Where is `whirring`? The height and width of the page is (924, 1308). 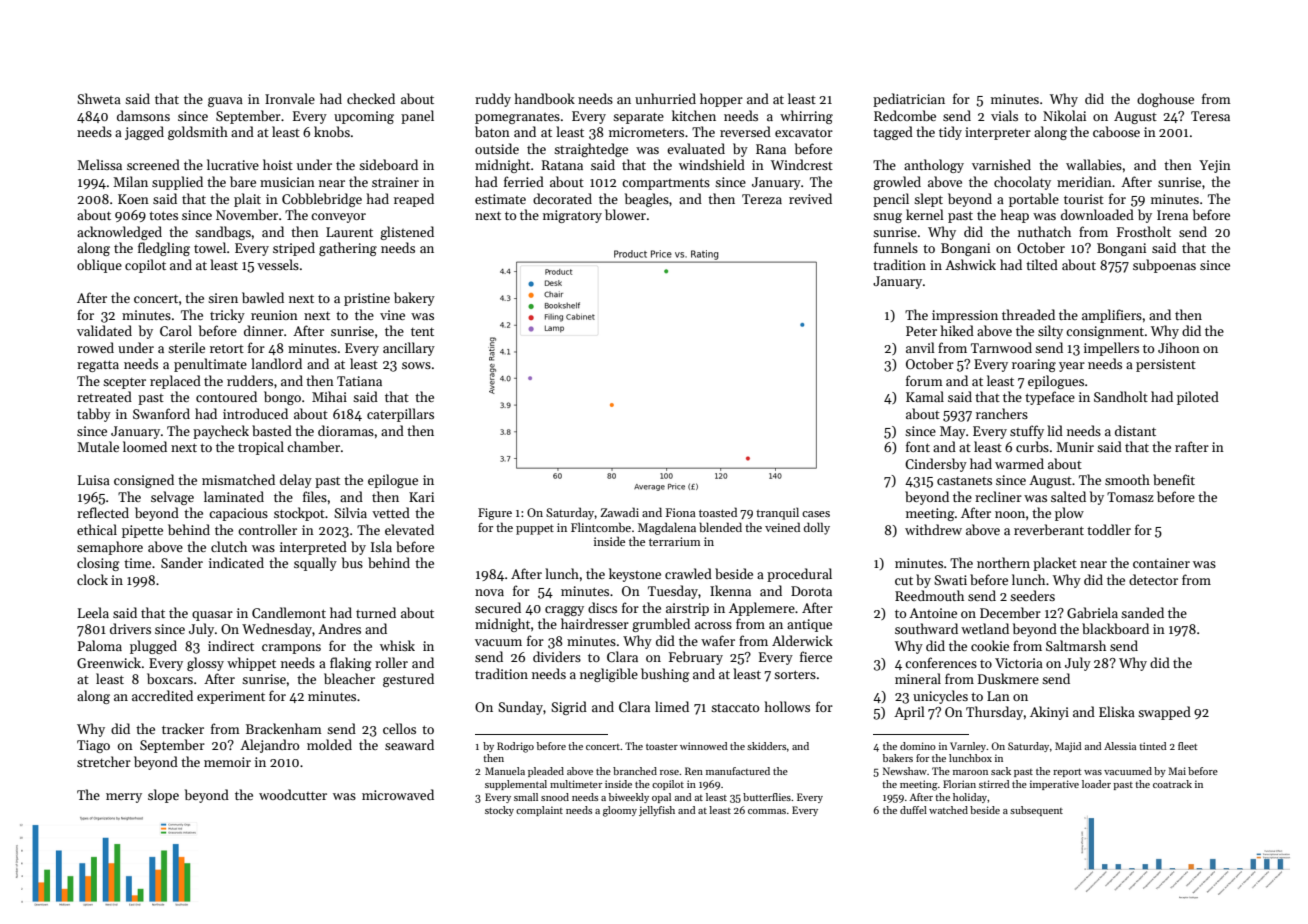 whirring is located at coordinates (806, 117).
